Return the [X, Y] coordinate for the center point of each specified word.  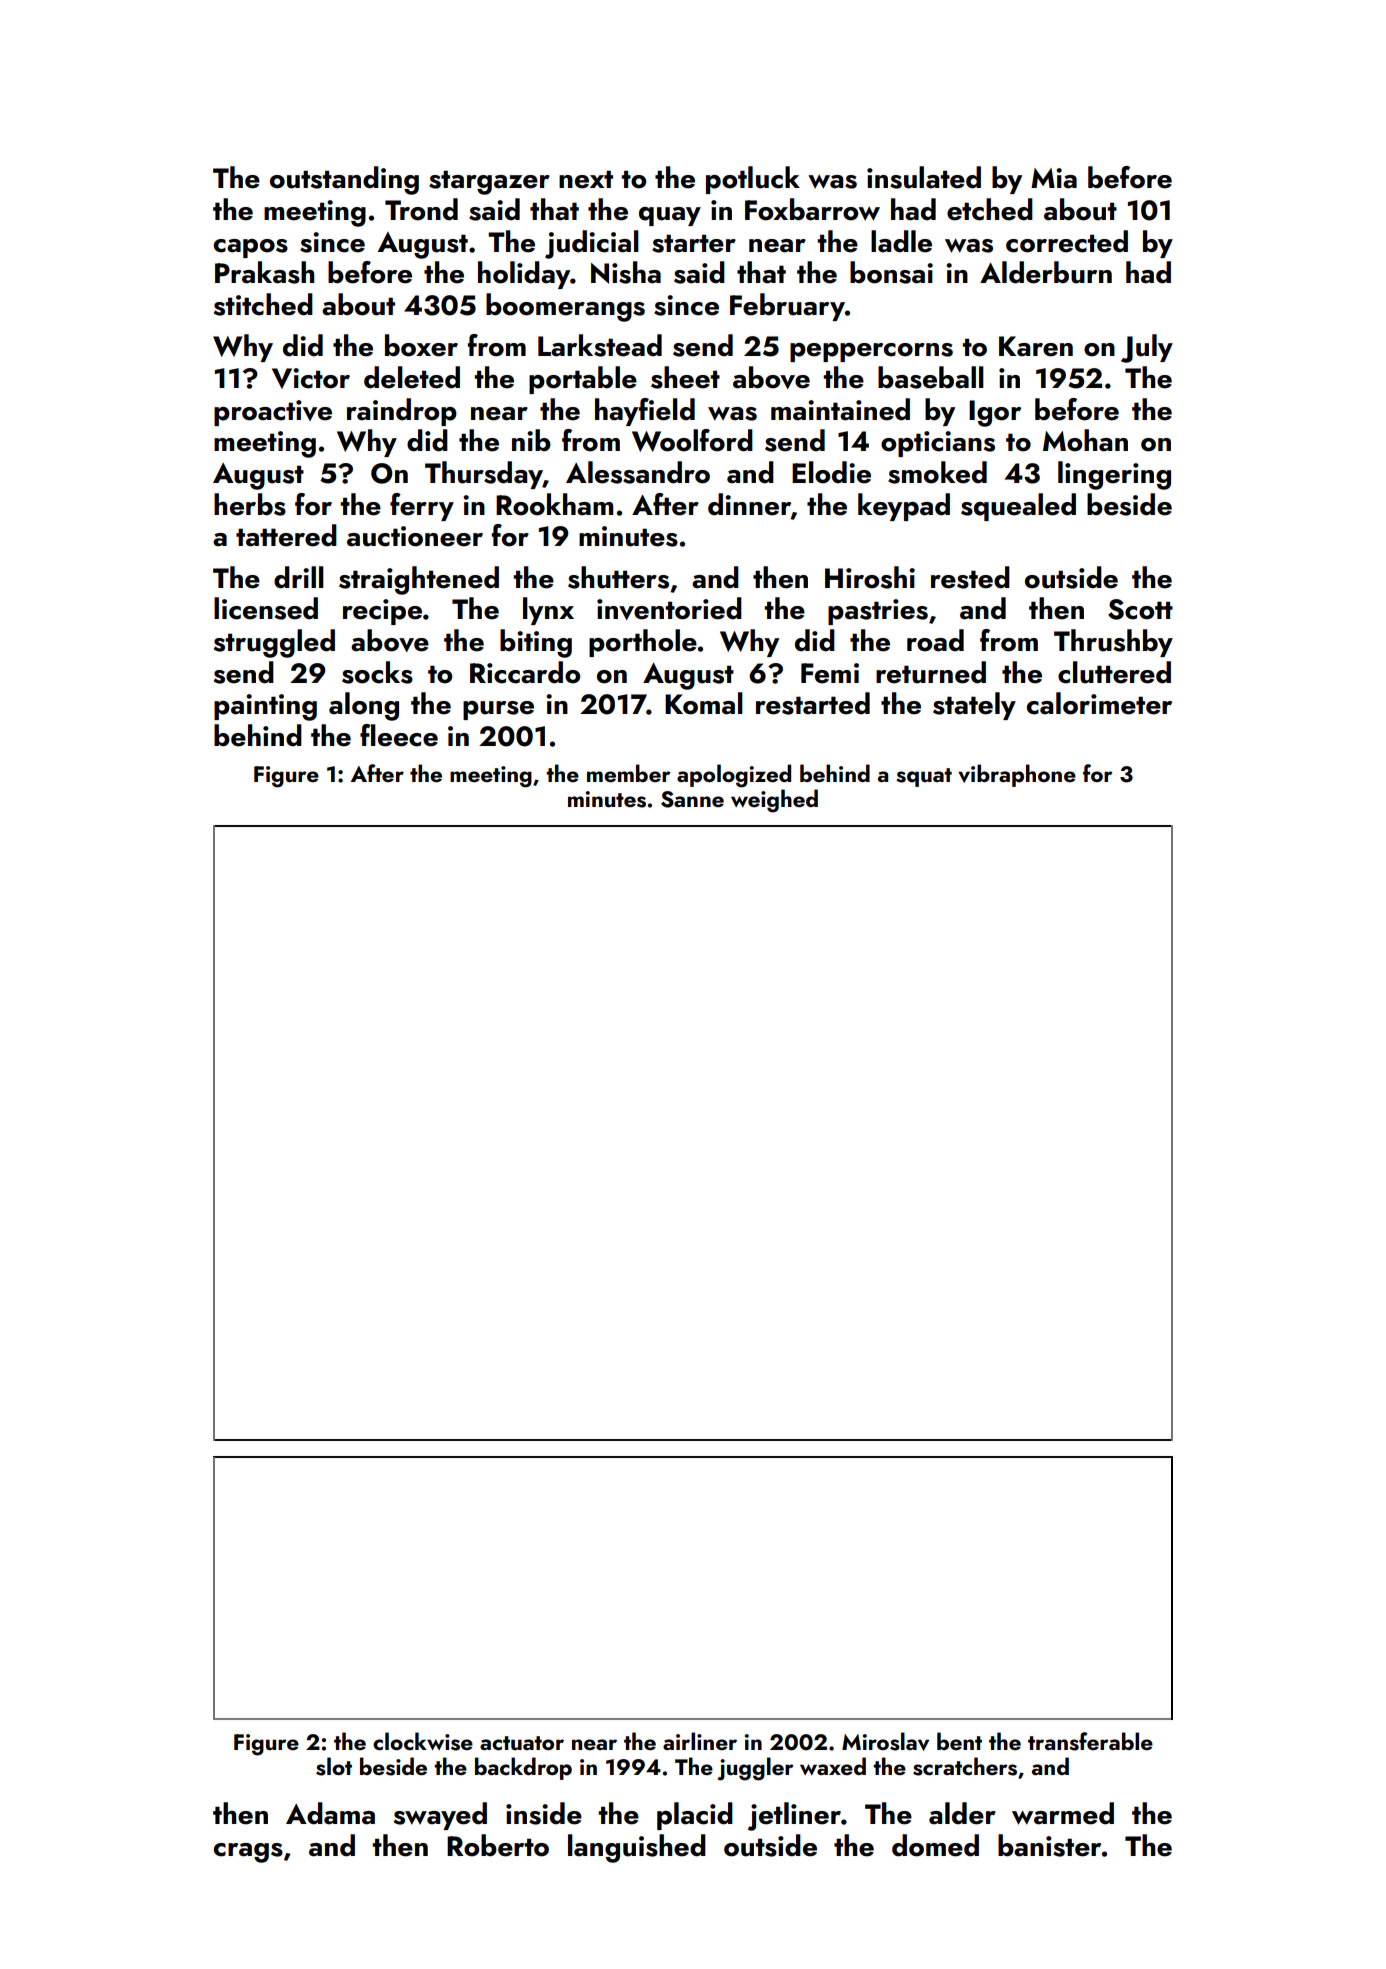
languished [637, 1848]
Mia [1054, 178]
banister [1049, 1845]
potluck [753, 180]
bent [959, 1741]
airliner [700, 1741]
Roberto [498, 1845]
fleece [399, 735]
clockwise [423, 1741]
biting [536, 643]
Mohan [1085, 440]
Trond [421, 209]
